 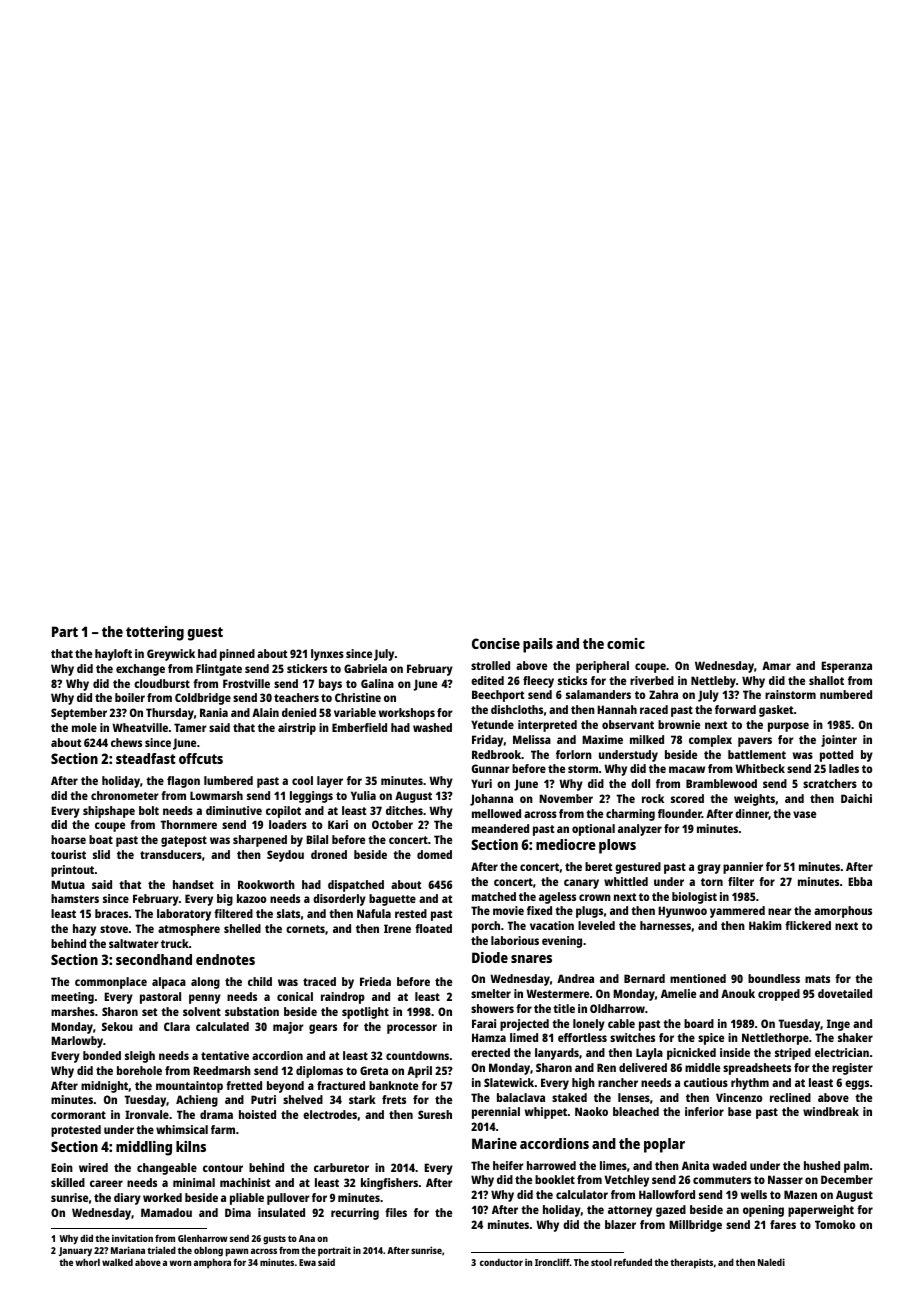 I want to click on lynxes, so click(x=327, y=655).
